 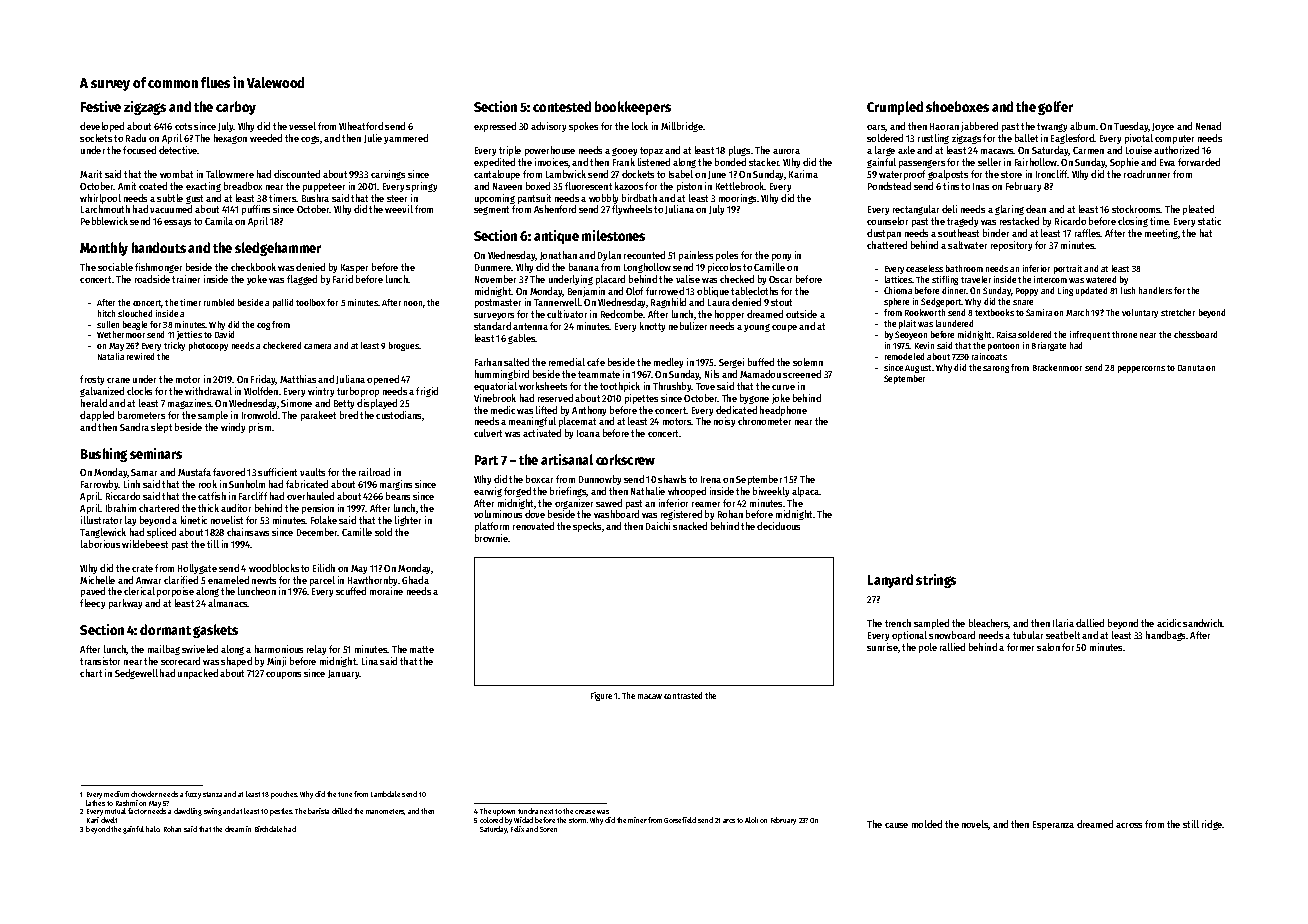 What do you see at coordinates (896, 825) in the screenshot?
I see `cause` at bounding box center [896, 825].
